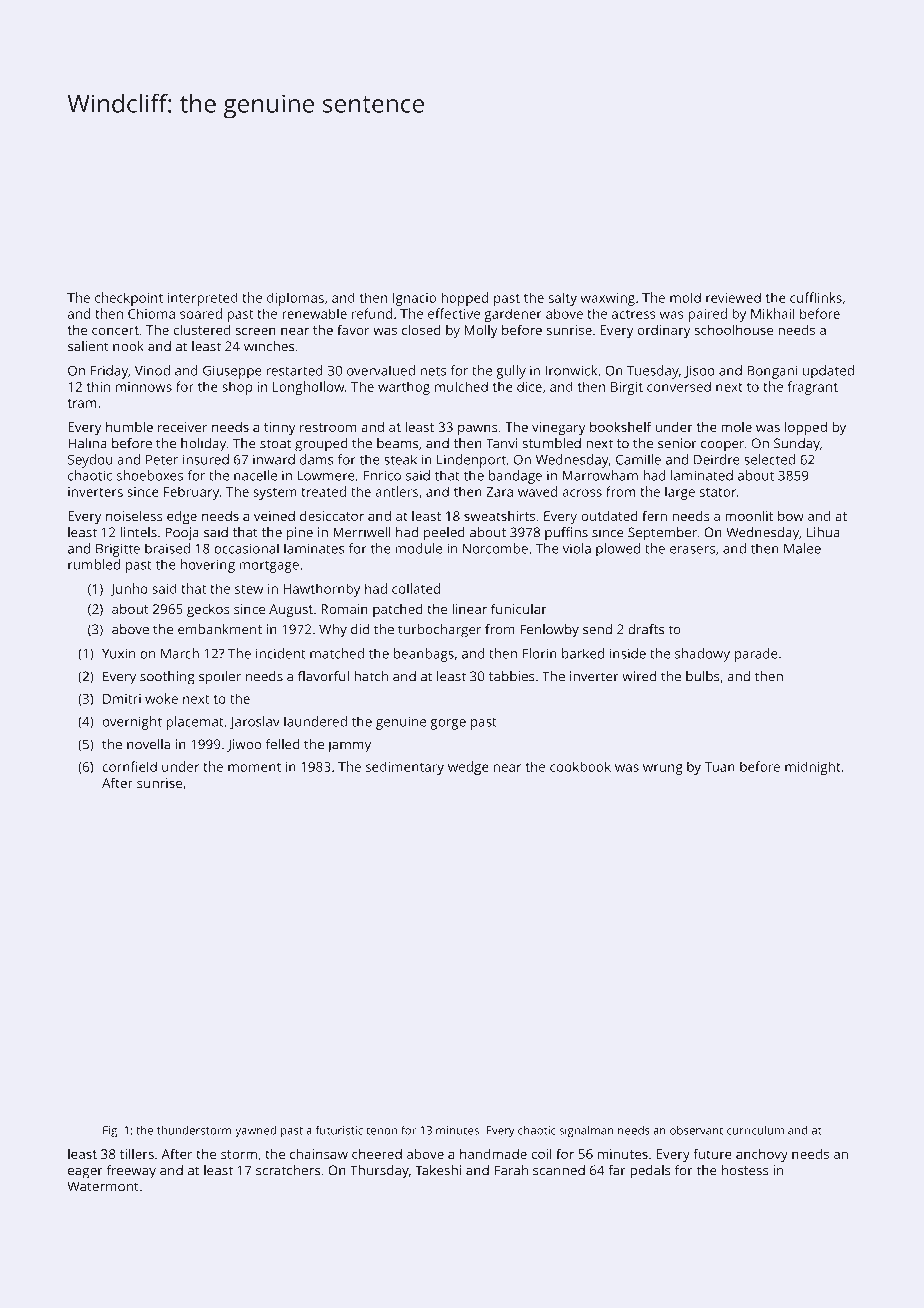 The image size is (924, 1308). Describe the element at coordinates (703, 676) in the screenshot. I see `bulbs` at that location.
